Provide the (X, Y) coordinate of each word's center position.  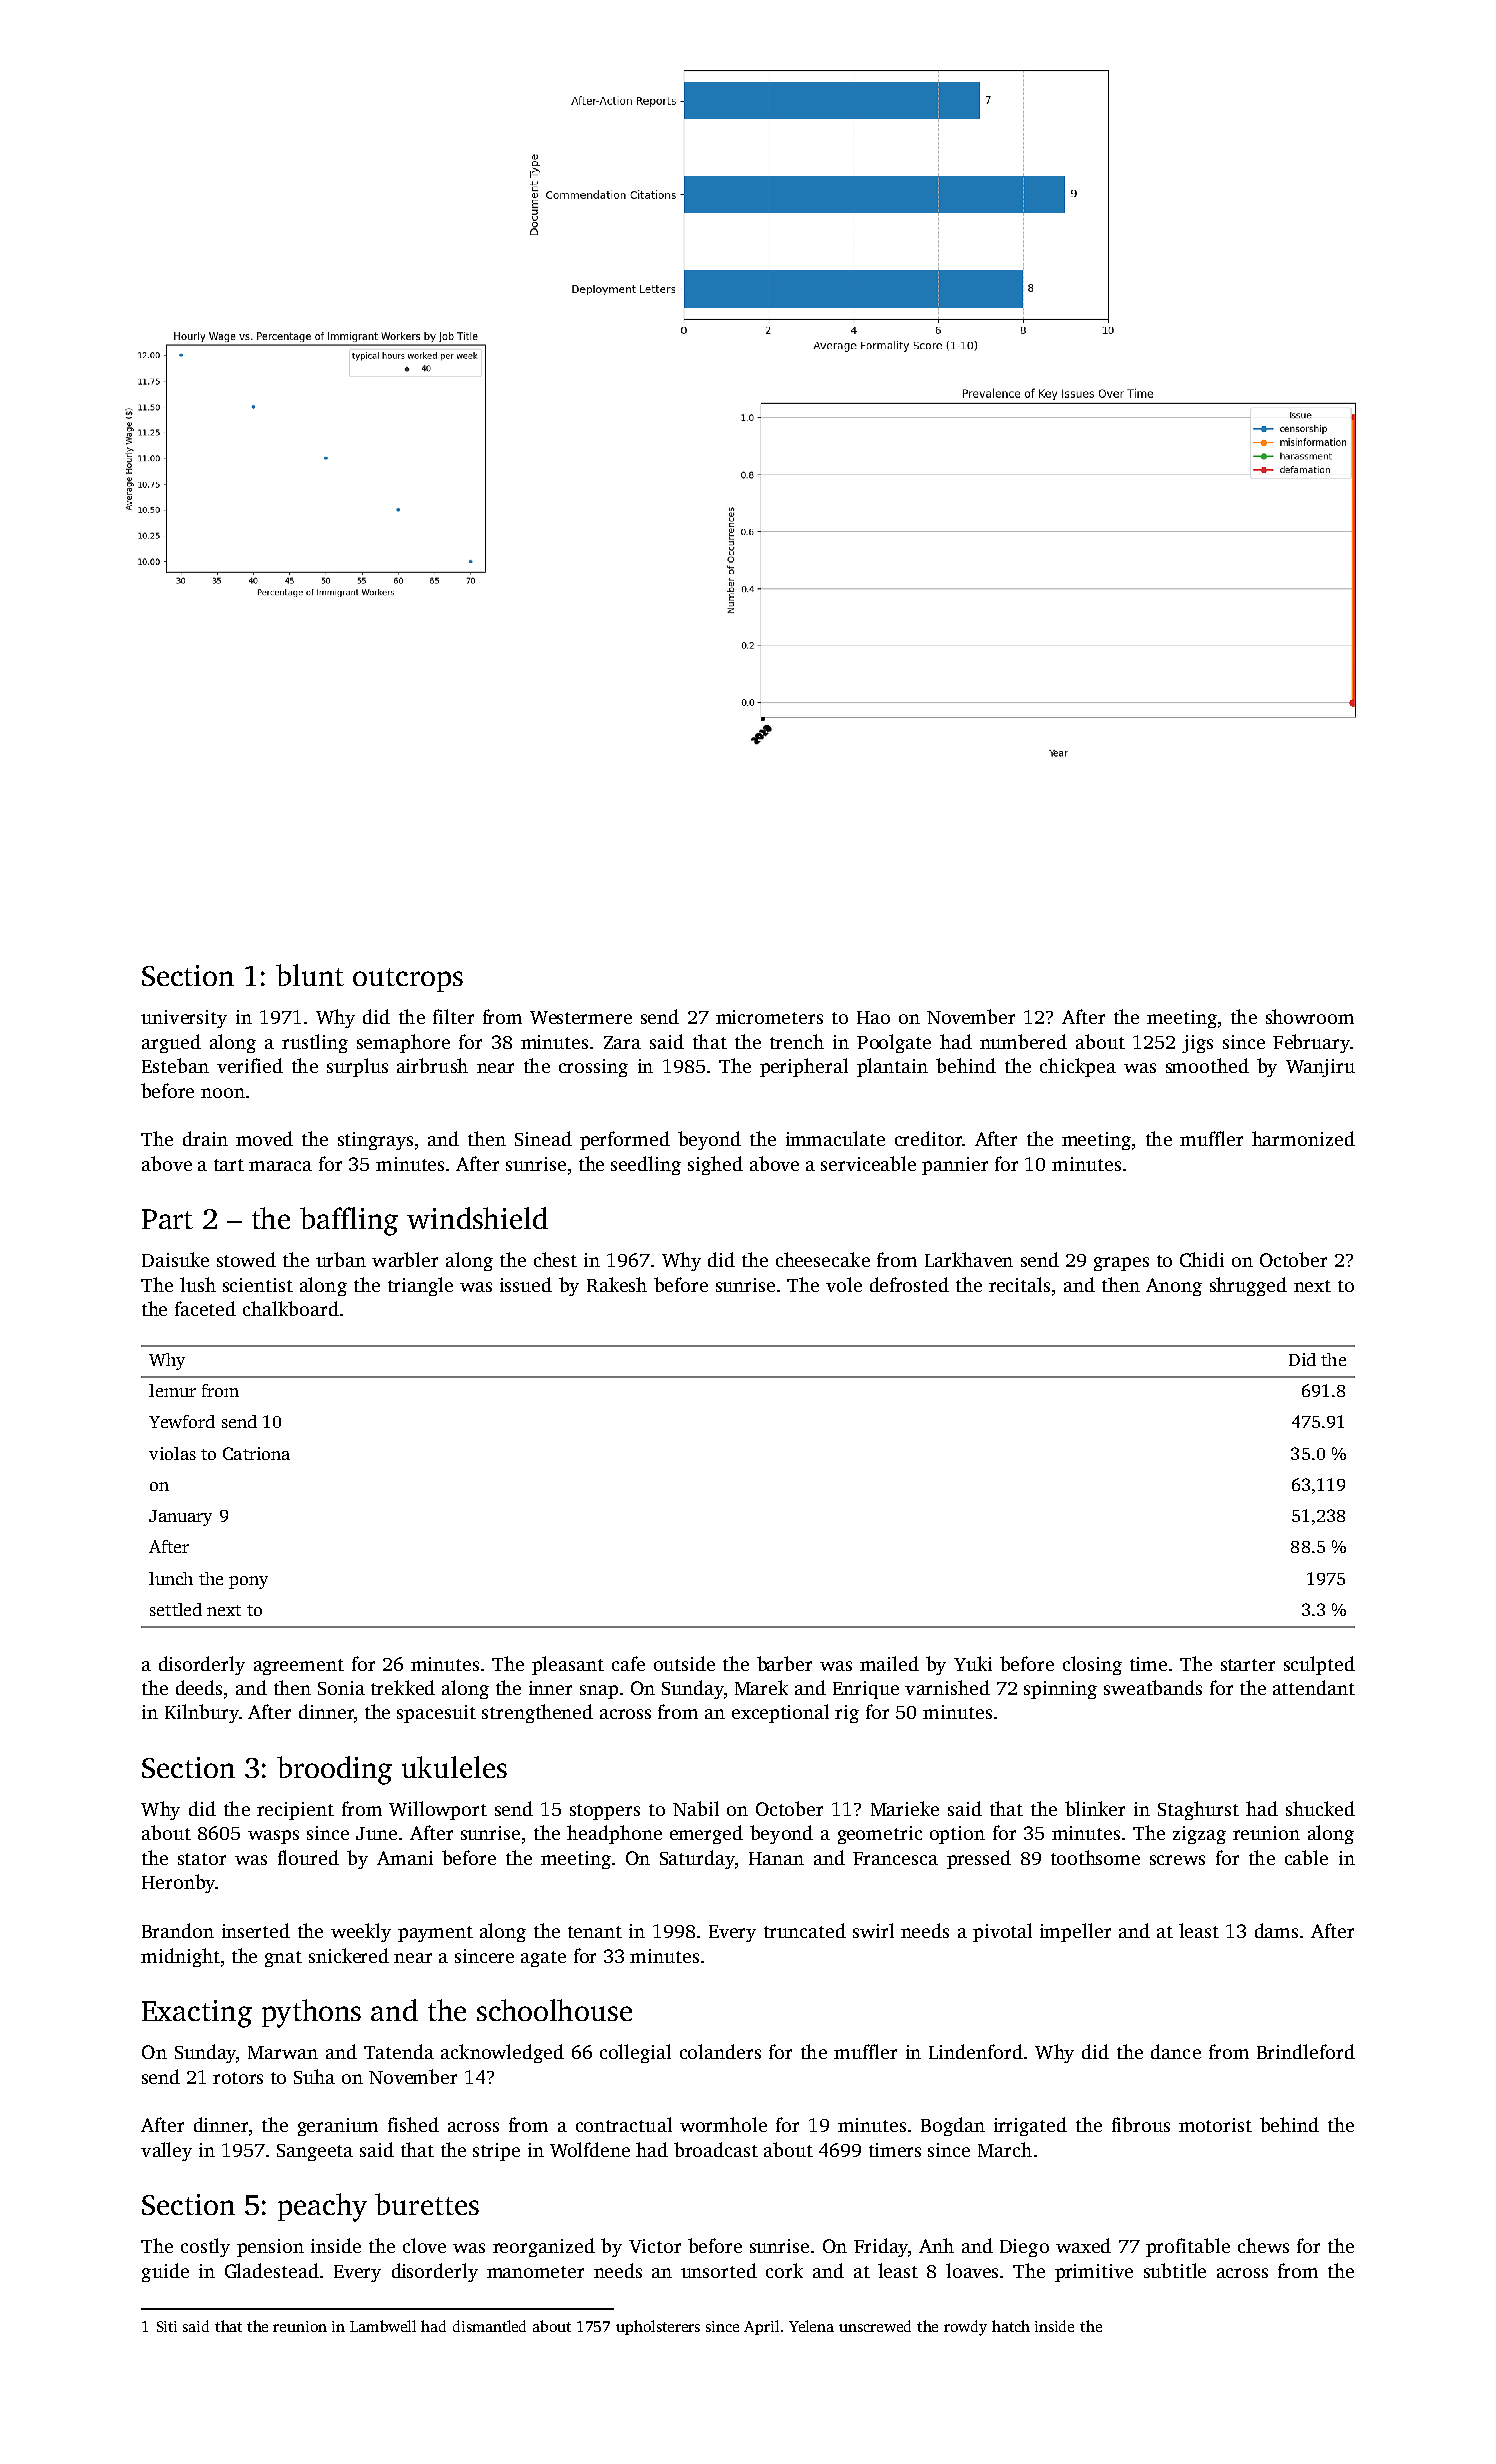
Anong (1174, 1287)
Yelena (811, 2326)
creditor (928, 1138)
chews (1263, 2245)
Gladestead (272, 2270)
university (184, 1019)
